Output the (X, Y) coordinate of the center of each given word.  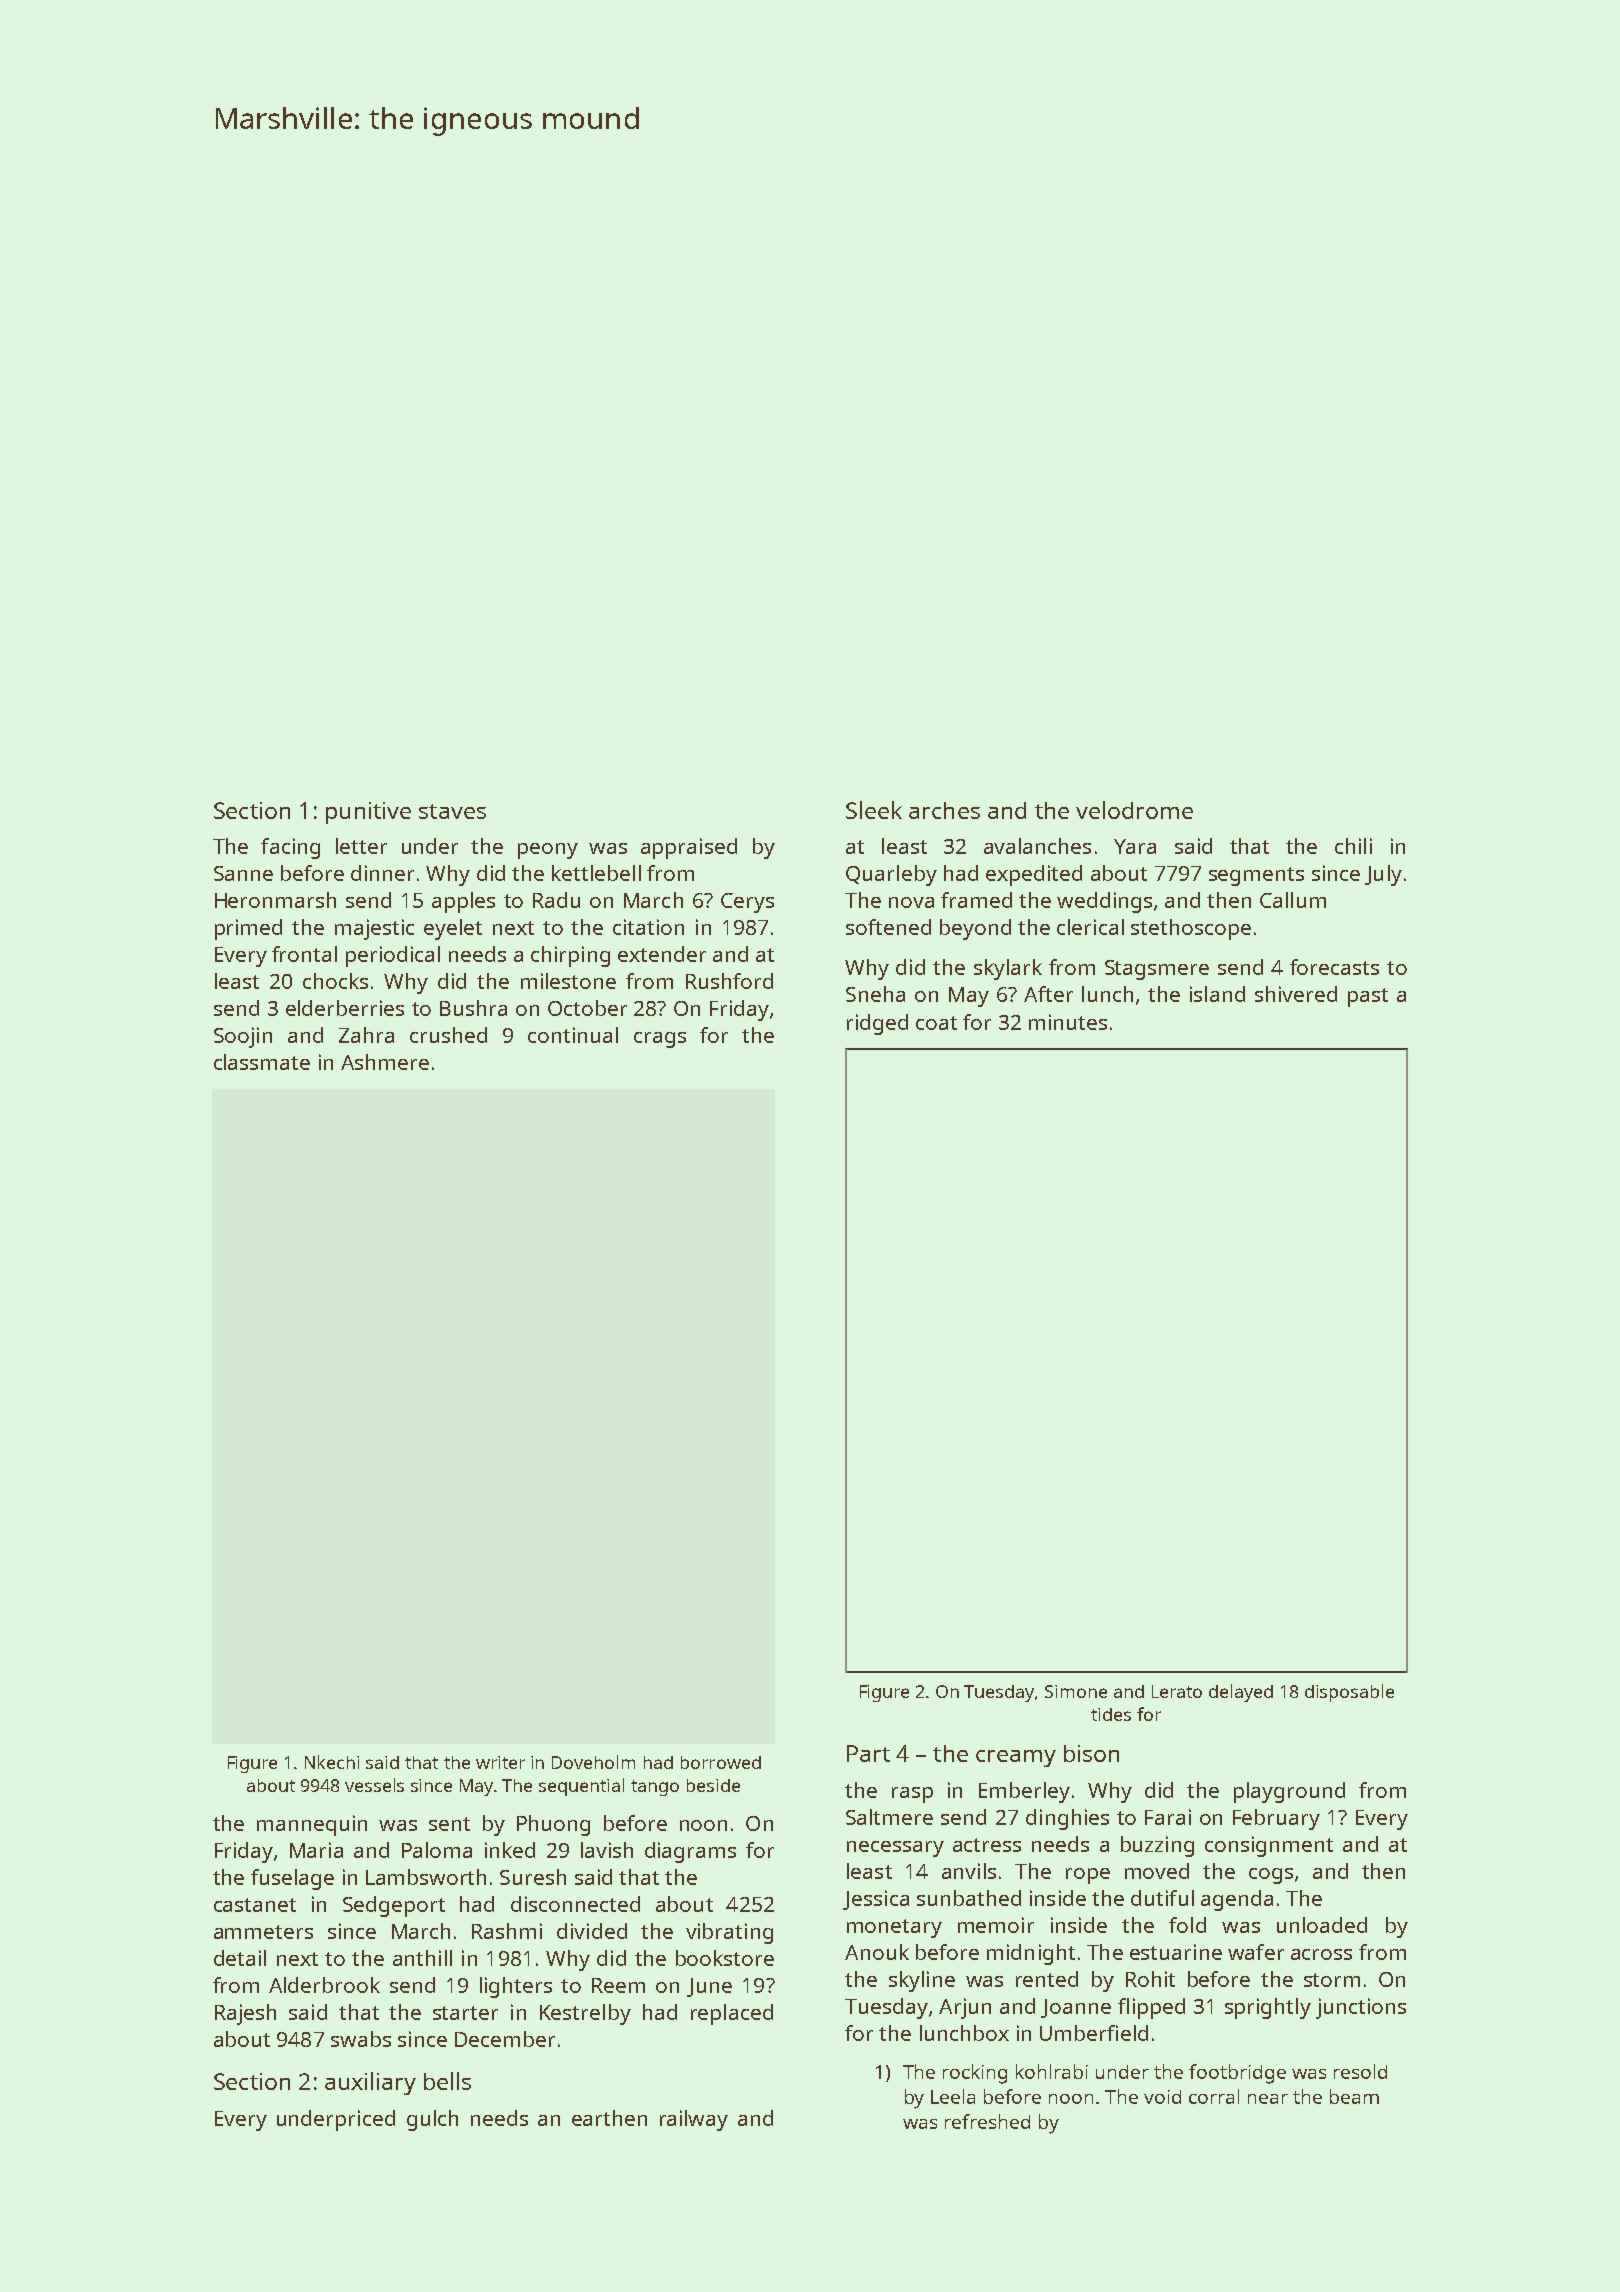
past (1368, 997)
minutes (1068, 1022)
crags (660, 1040)
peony (548, 851)
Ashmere (385, 1062)
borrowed (721, 1762)
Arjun (965, 2008)
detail (240, 1958)
